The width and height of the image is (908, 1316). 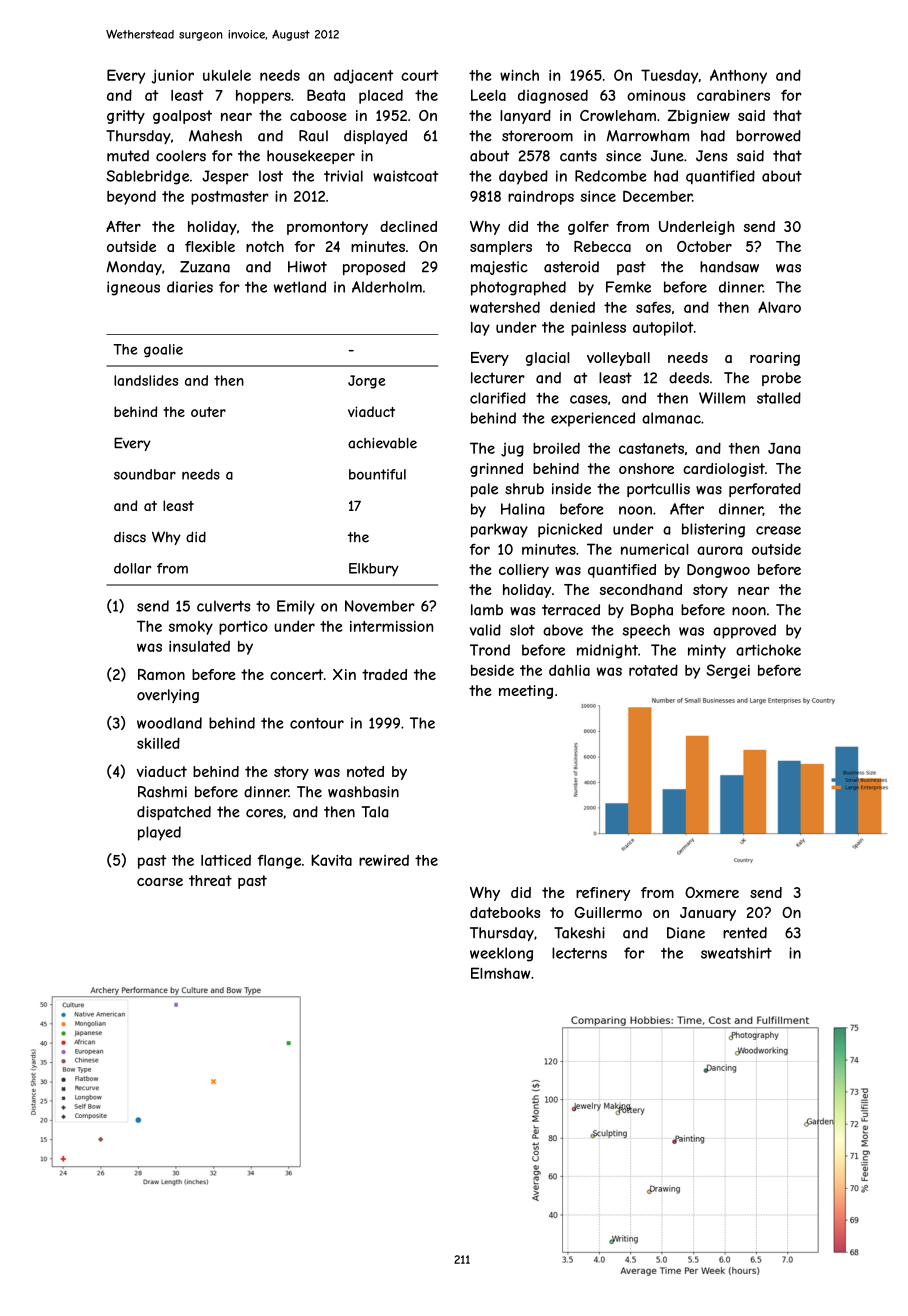 I want to click on winch, so click(x=519, y=75).
